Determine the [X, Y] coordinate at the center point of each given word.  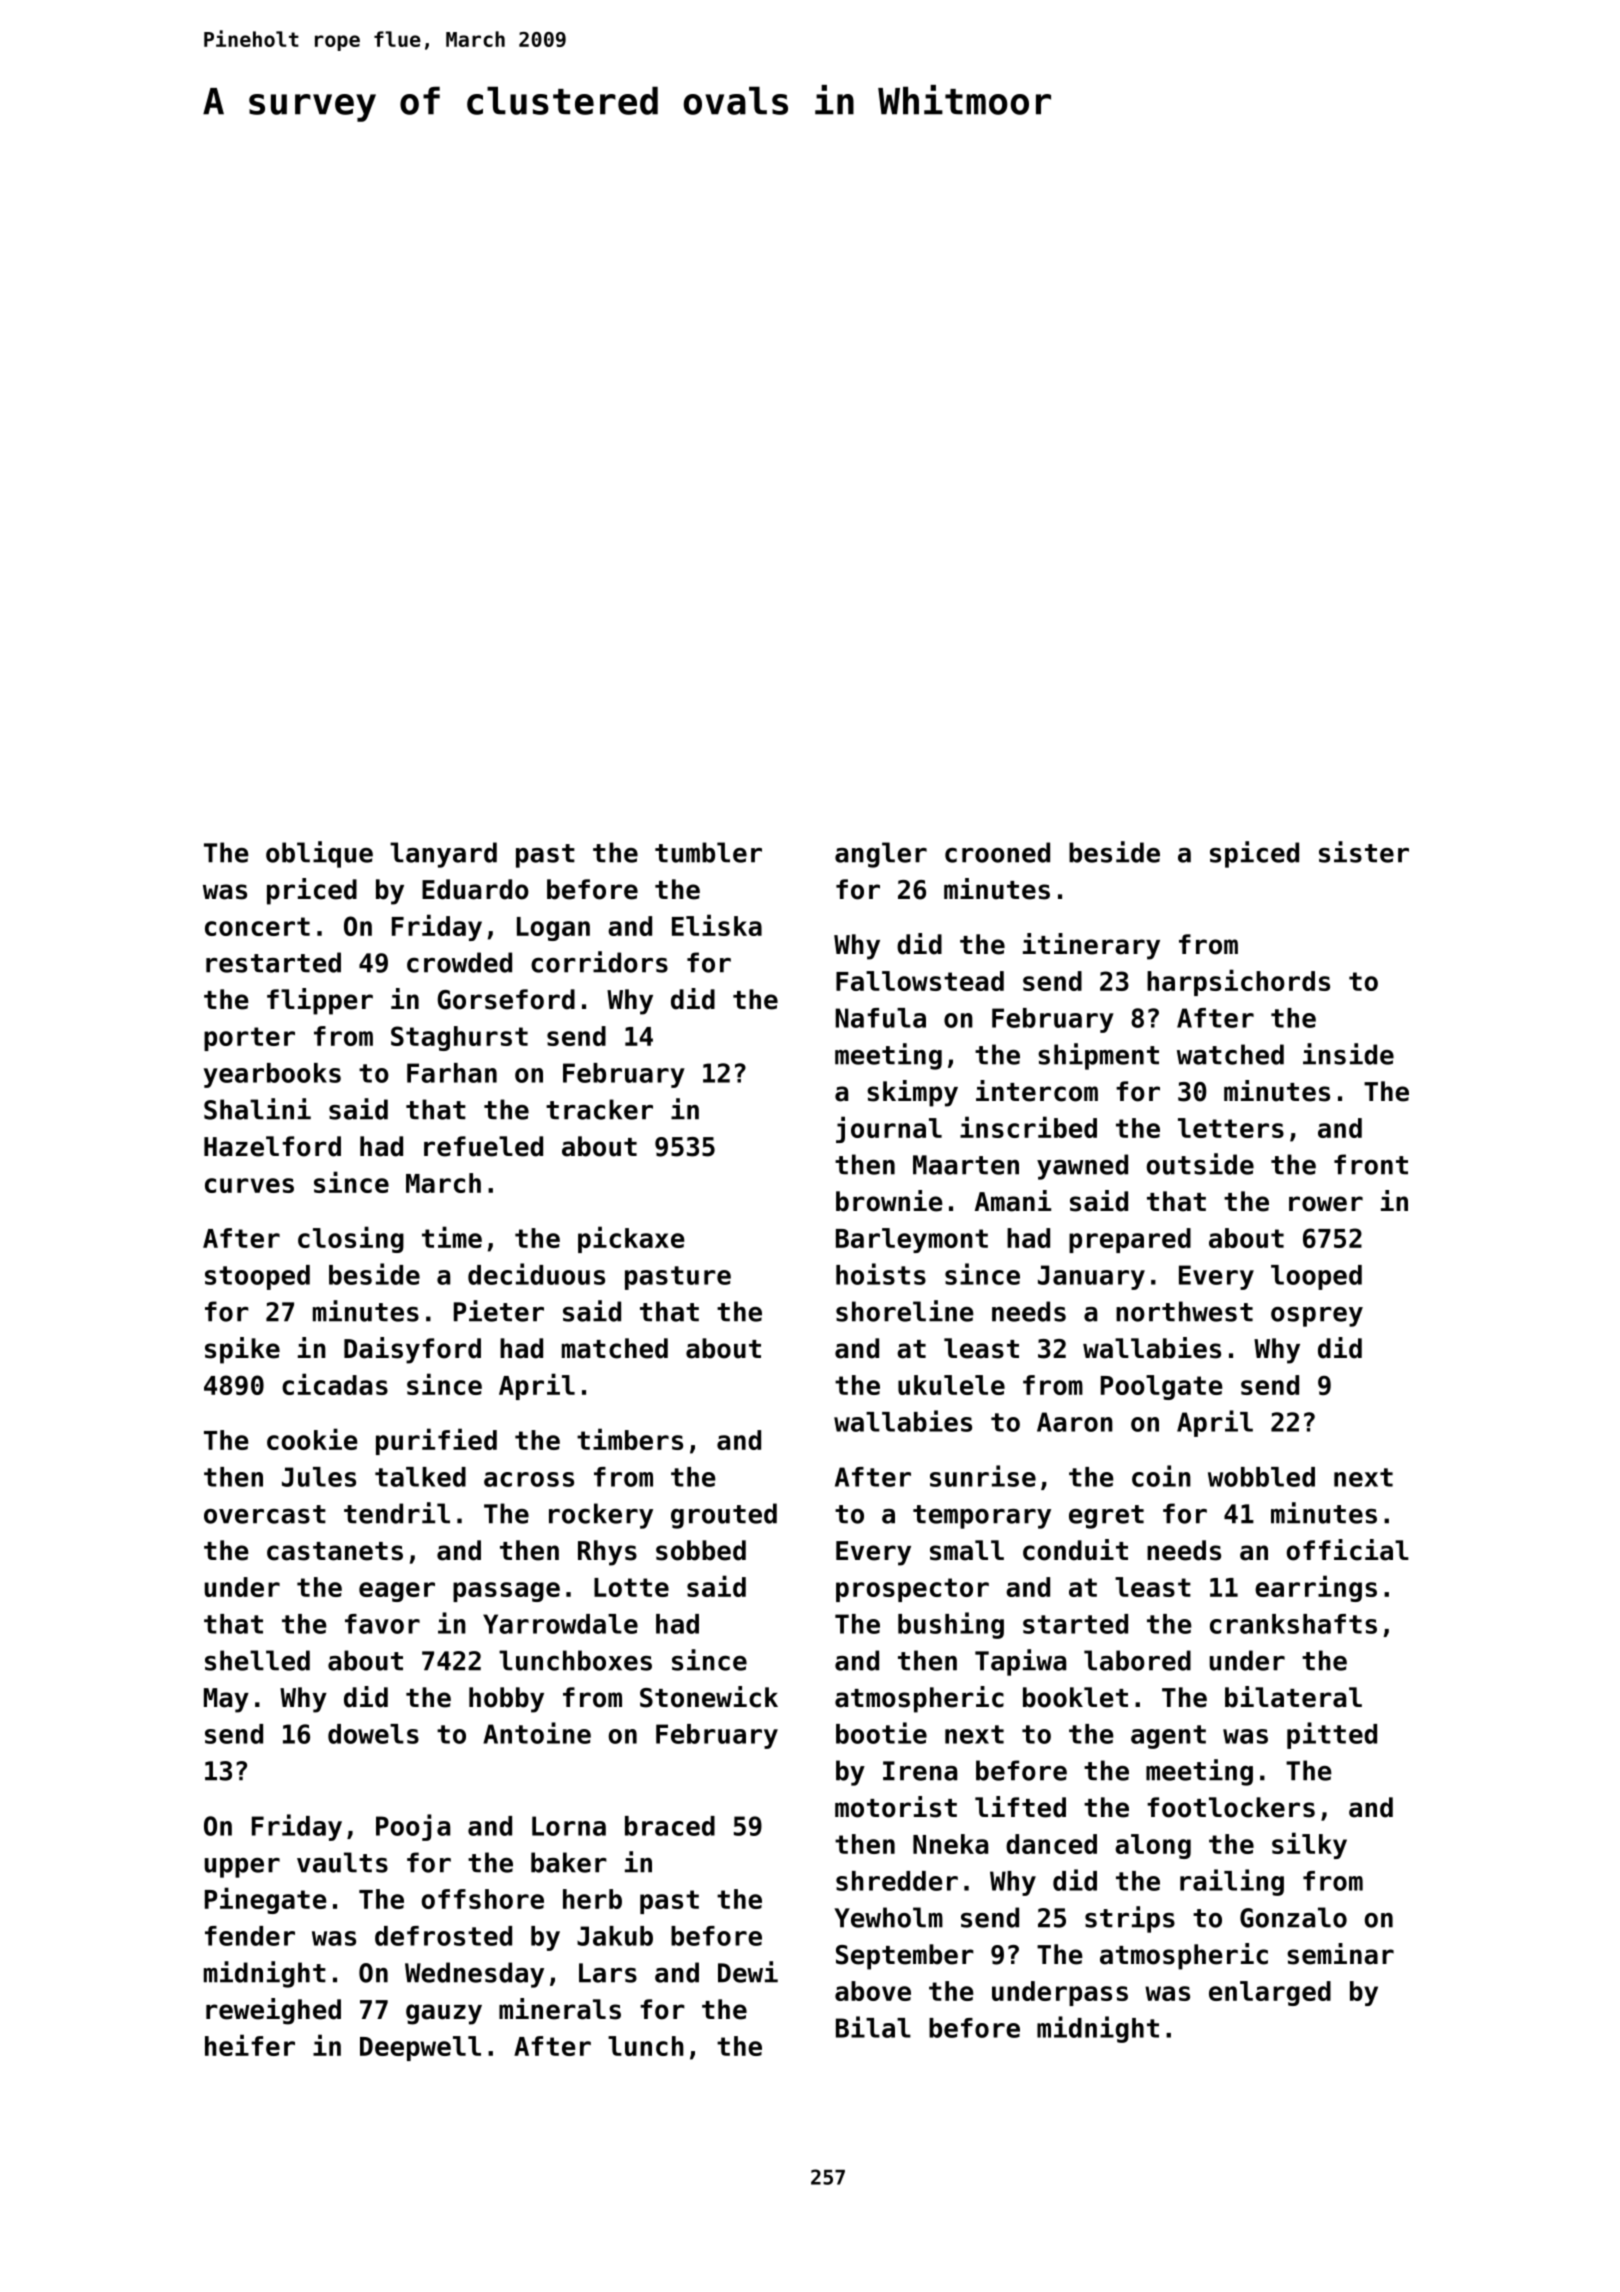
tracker [599, 1109]
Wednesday [474, 1975]
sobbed [701, 1550]
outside [1200, 1164]
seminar [1340, 1954]
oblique [319, 854]
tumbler [708, 852]
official [1348, 1550]
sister [1364, 852]
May [226, 1700]
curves [249, 1185]
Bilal [873, 2027]
